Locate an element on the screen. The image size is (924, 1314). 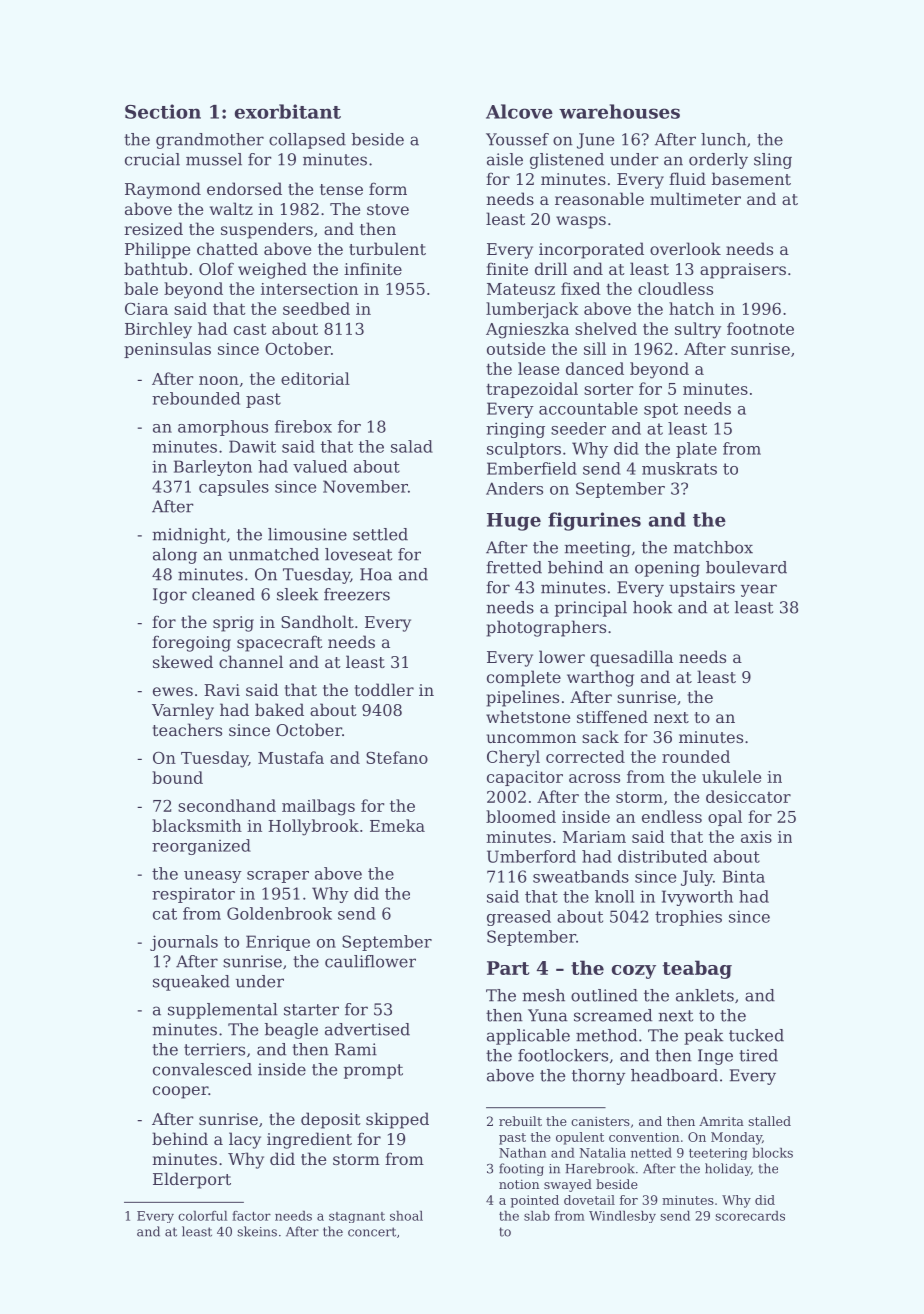
form is located at coordinates (388, 188).
